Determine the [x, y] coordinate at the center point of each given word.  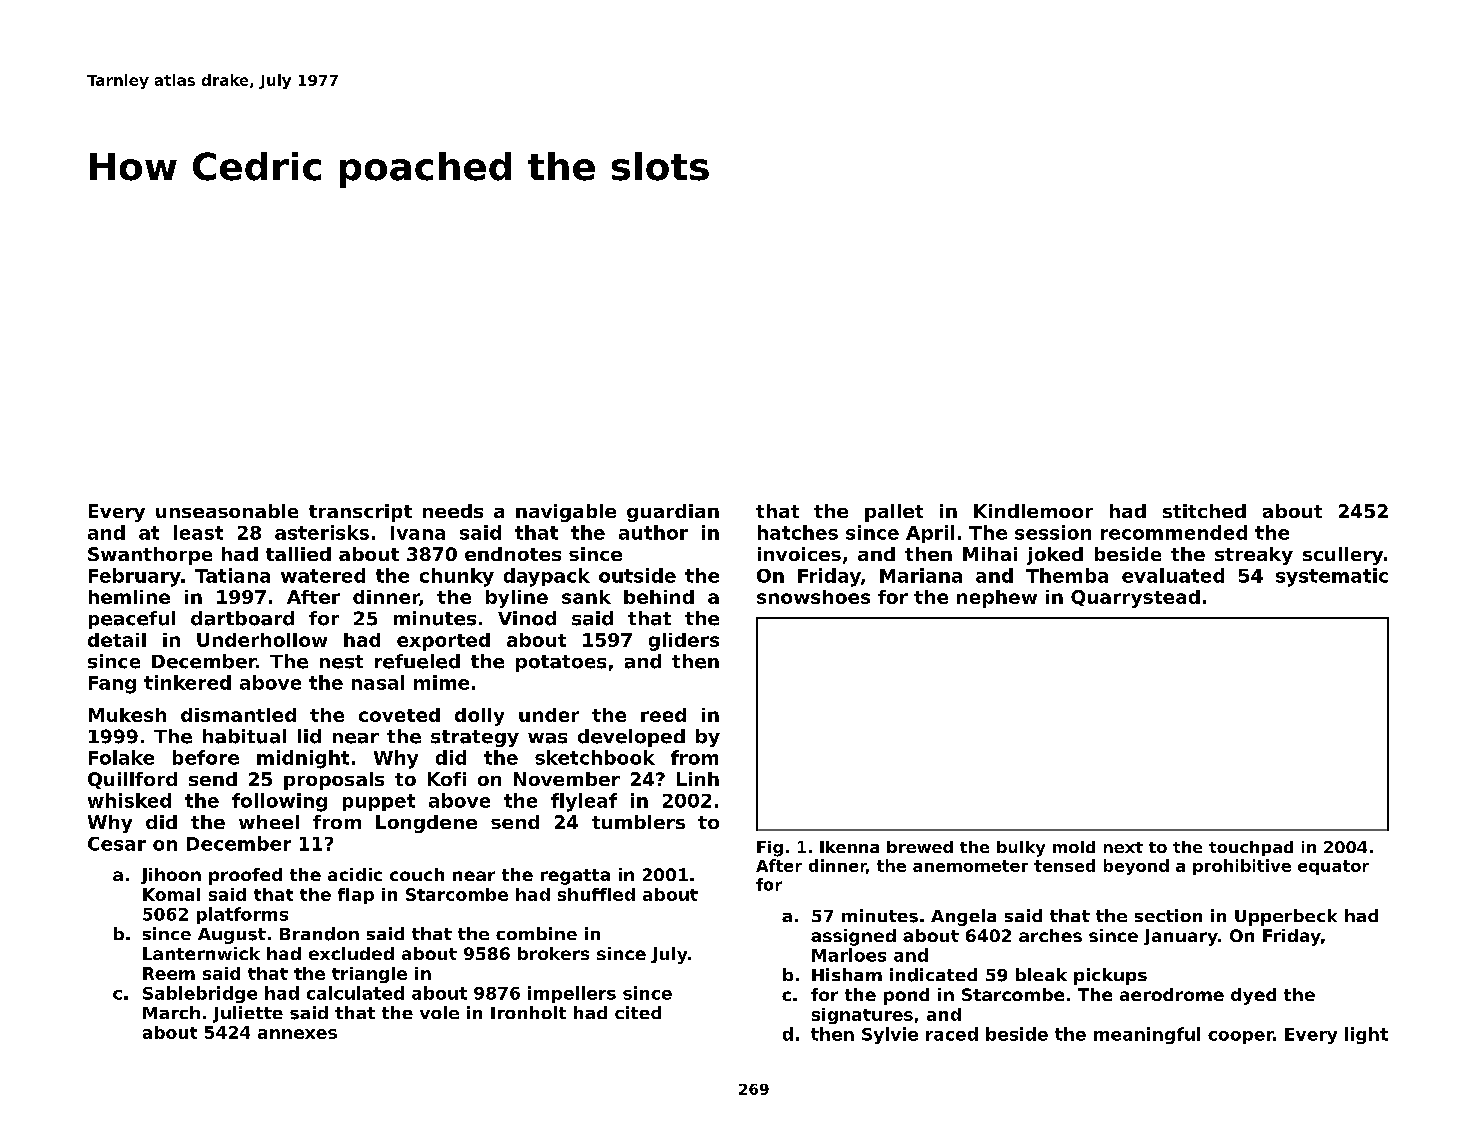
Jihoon [171, 876]
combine [536, 933]
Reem [169, 973]
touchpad [1251, 848]
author [653, 532]
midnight [303, 759]
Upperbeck [1286, 917]
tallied [298, 554]
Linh [698, 779]
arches [1050, 935]
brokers [553, 953]
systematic [1332, 577]
